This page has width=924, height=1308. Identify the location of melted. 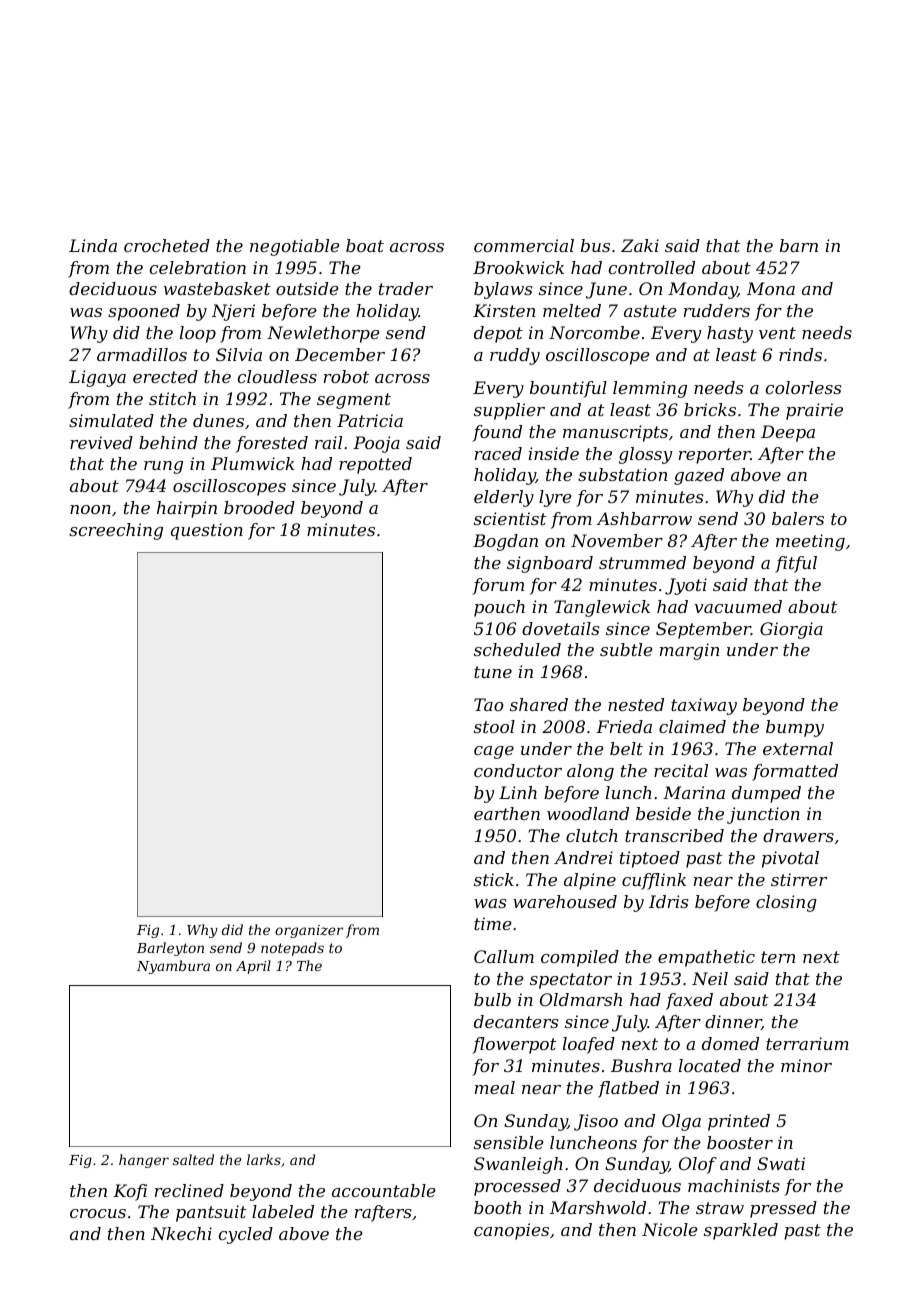
(572, 310).
